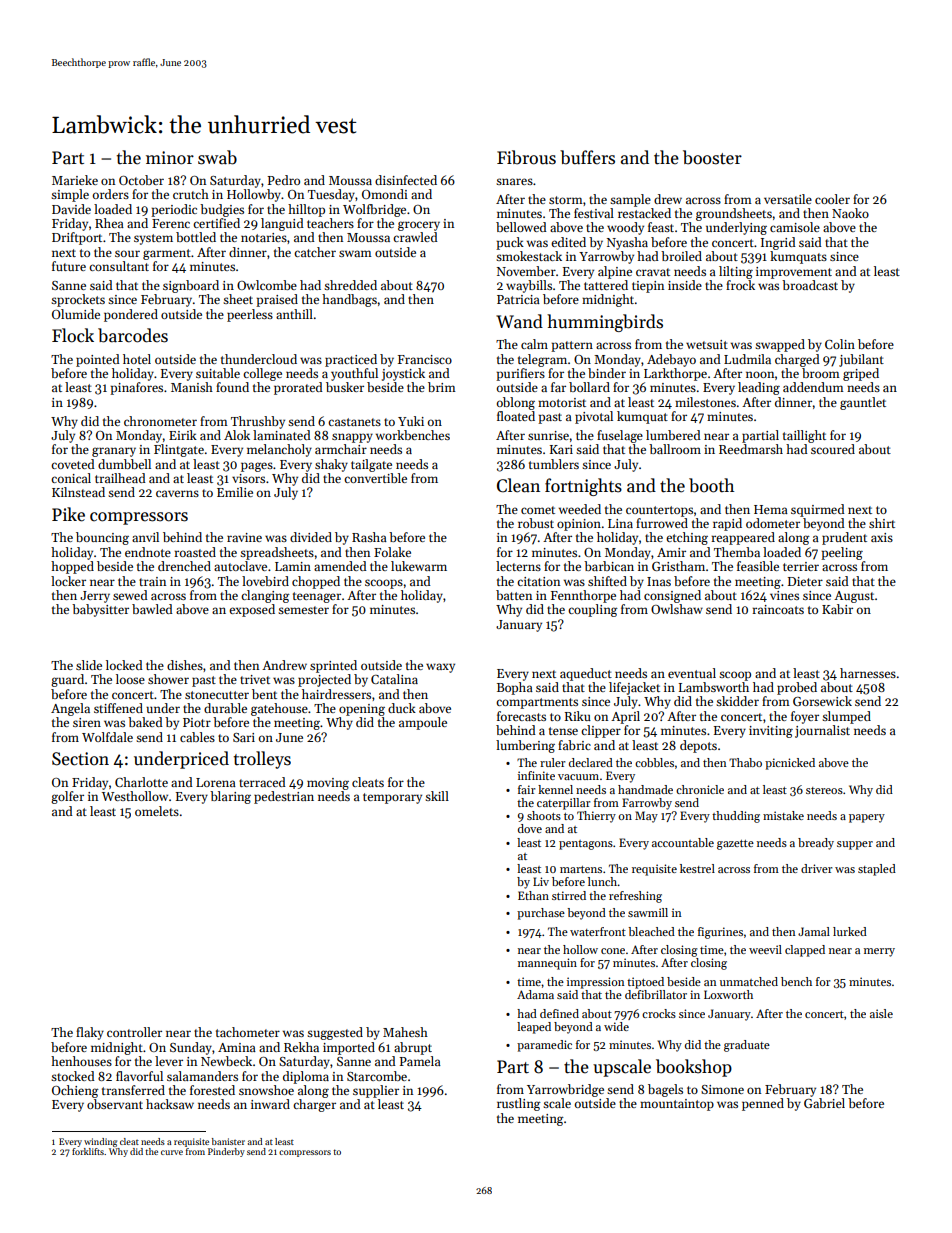  What do you see at coordinates (778, 609) in the page?
I see `raincoats` at bounding box center [778, 609].
